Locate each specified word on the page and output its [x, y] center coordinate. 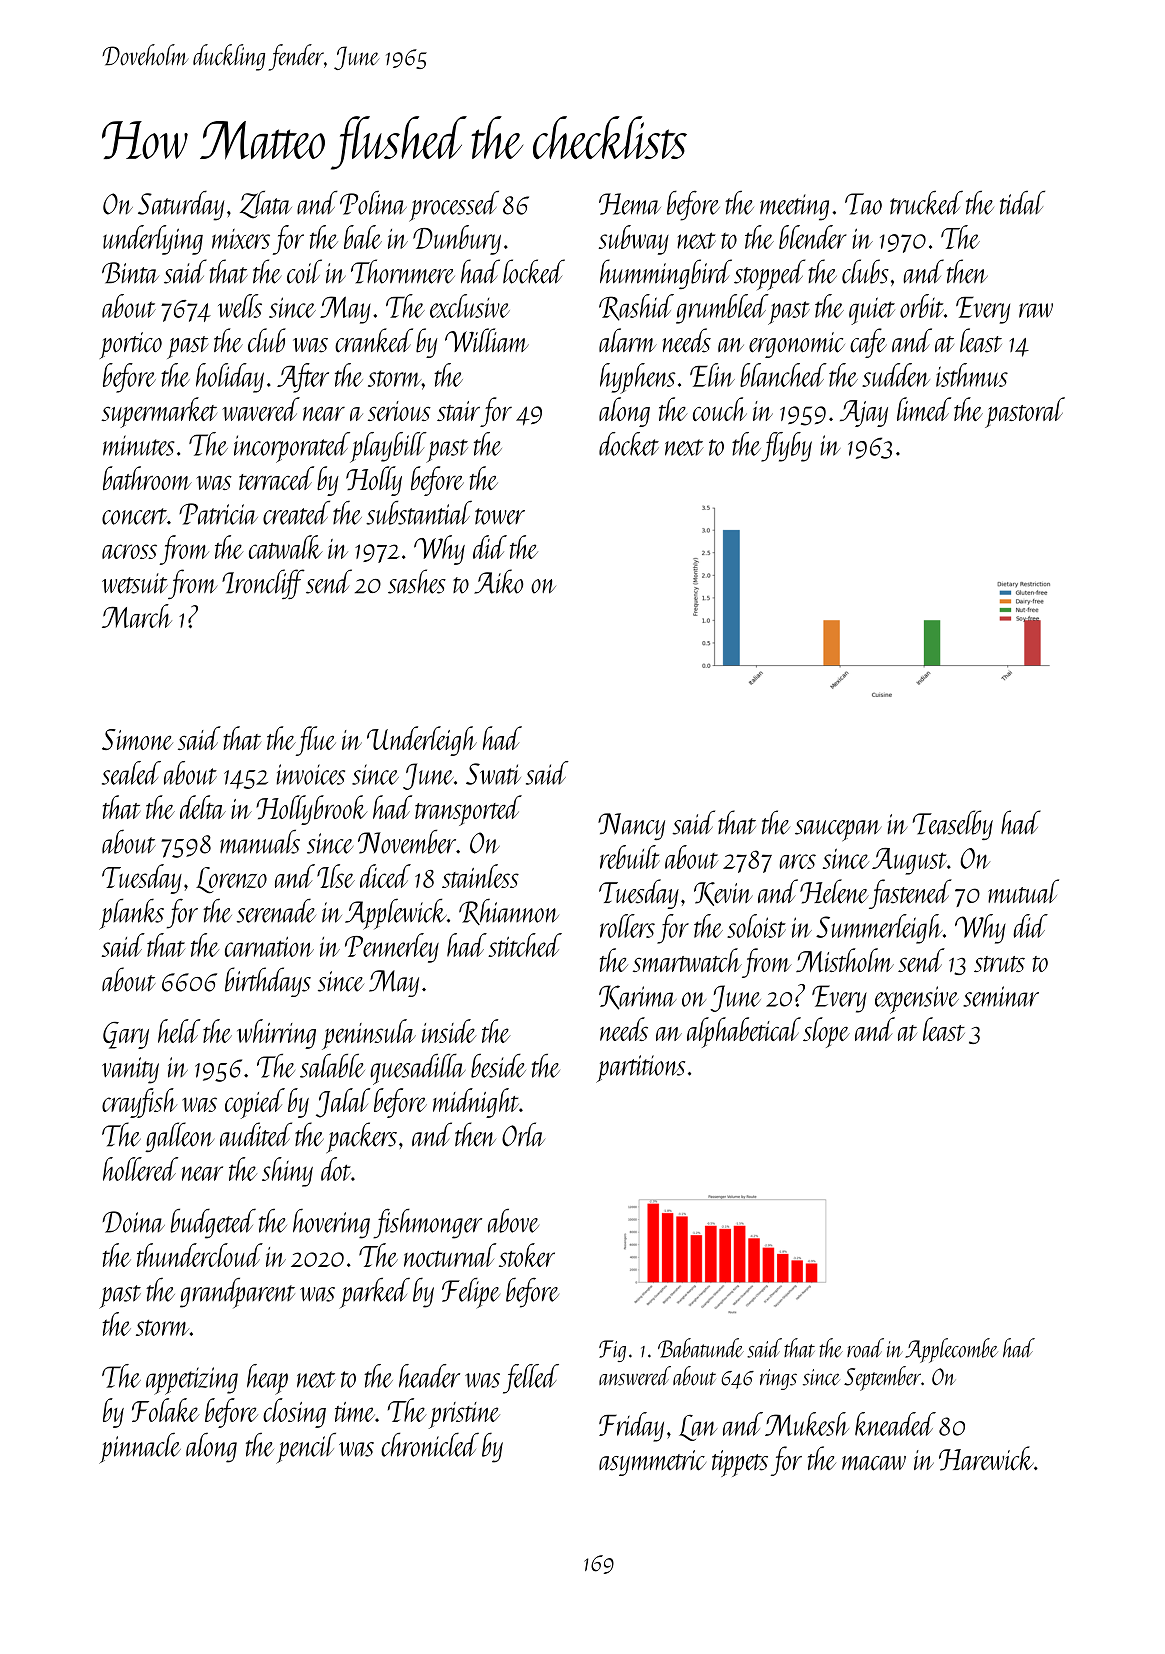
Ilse [336, 876]
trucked [926, 202]
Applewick [396, 914]
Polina [373, 203]
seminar [1001, 996]
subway [634, 240]
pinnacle [140, 1448]
